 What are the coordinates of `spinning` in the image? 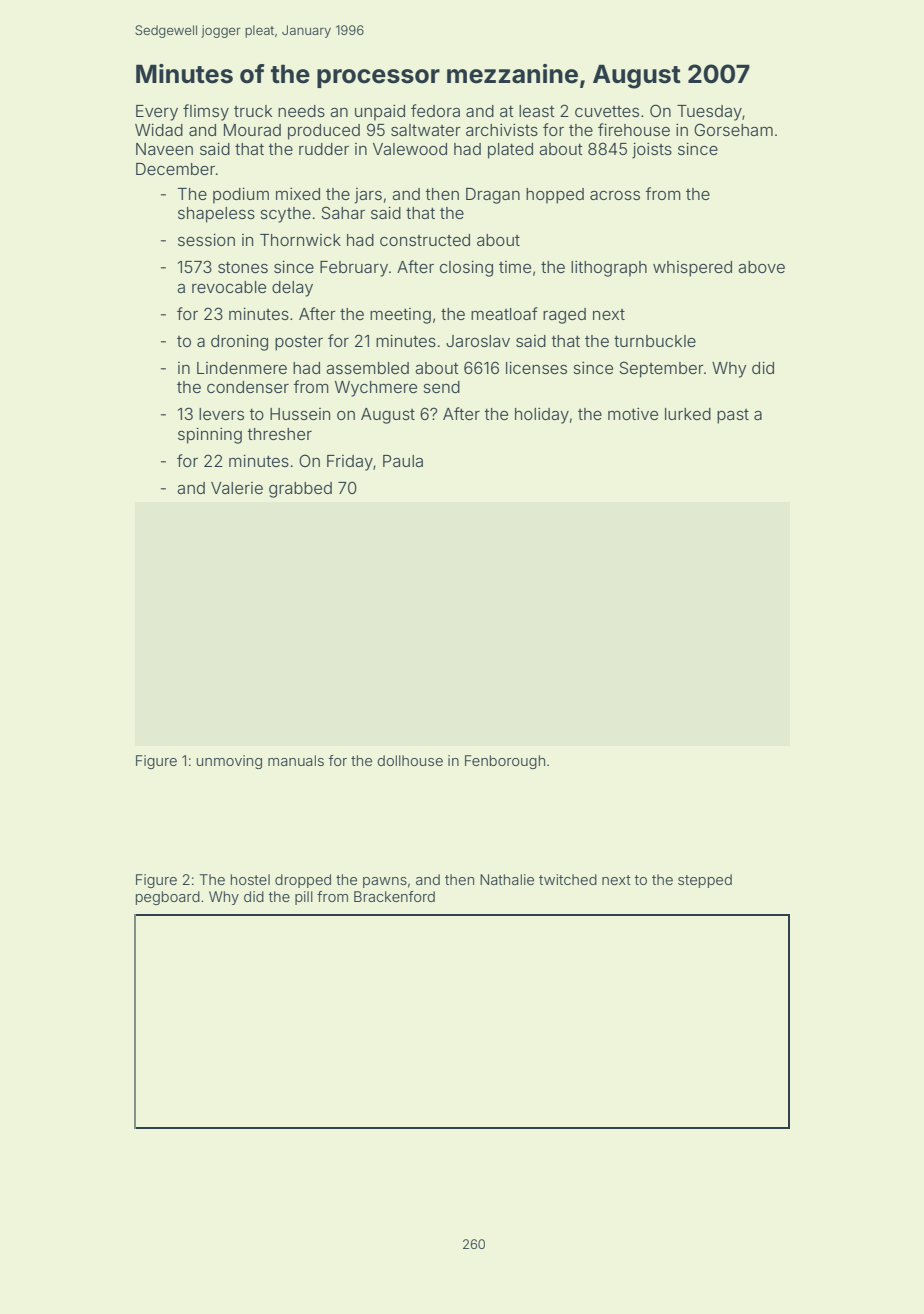 It's located at (210, 436).
